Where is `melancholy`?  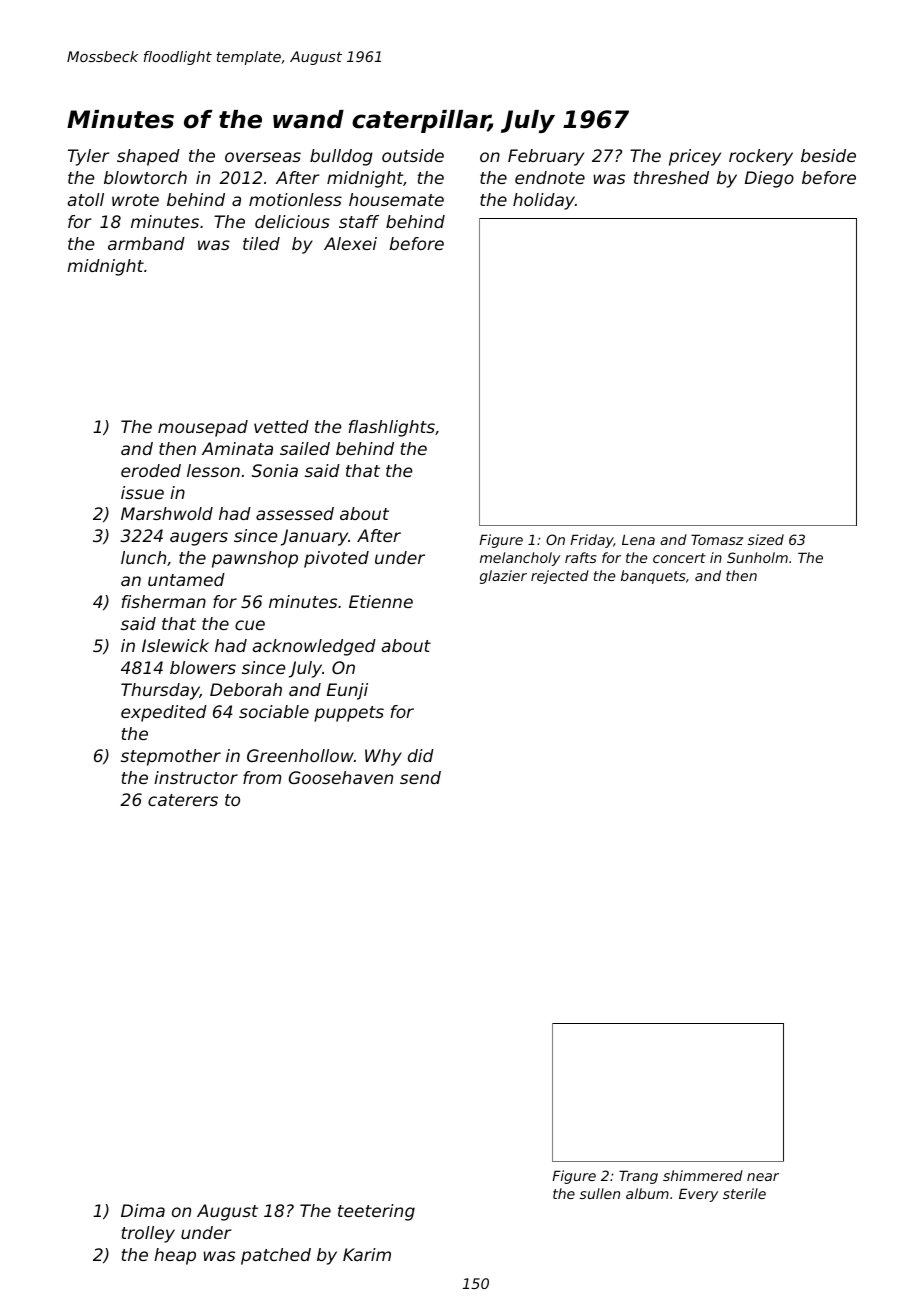 melancholy is located at coordinates (520, 559).
